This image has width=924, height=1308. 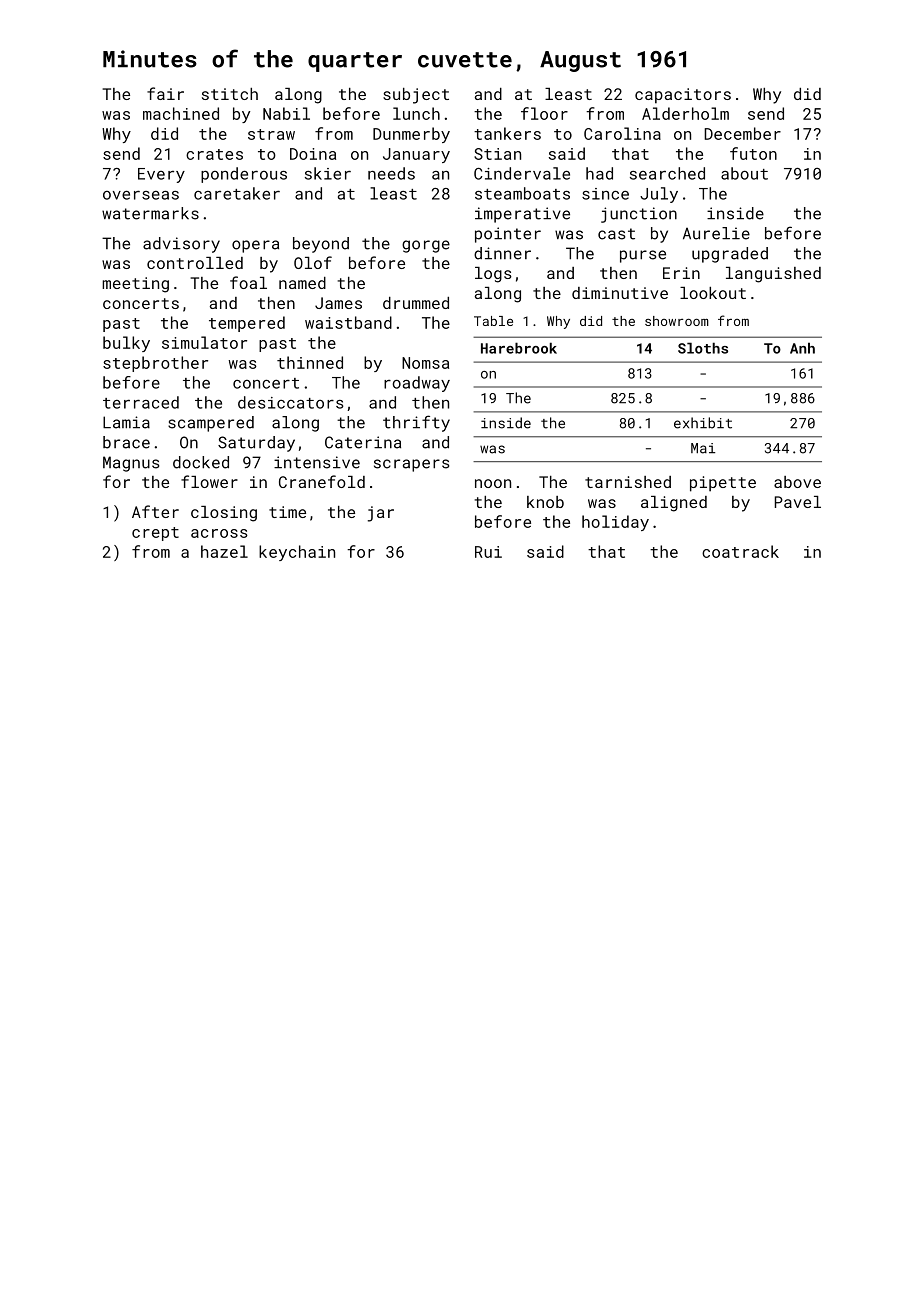 I want to click on brace, so click(x=126, y=442).
